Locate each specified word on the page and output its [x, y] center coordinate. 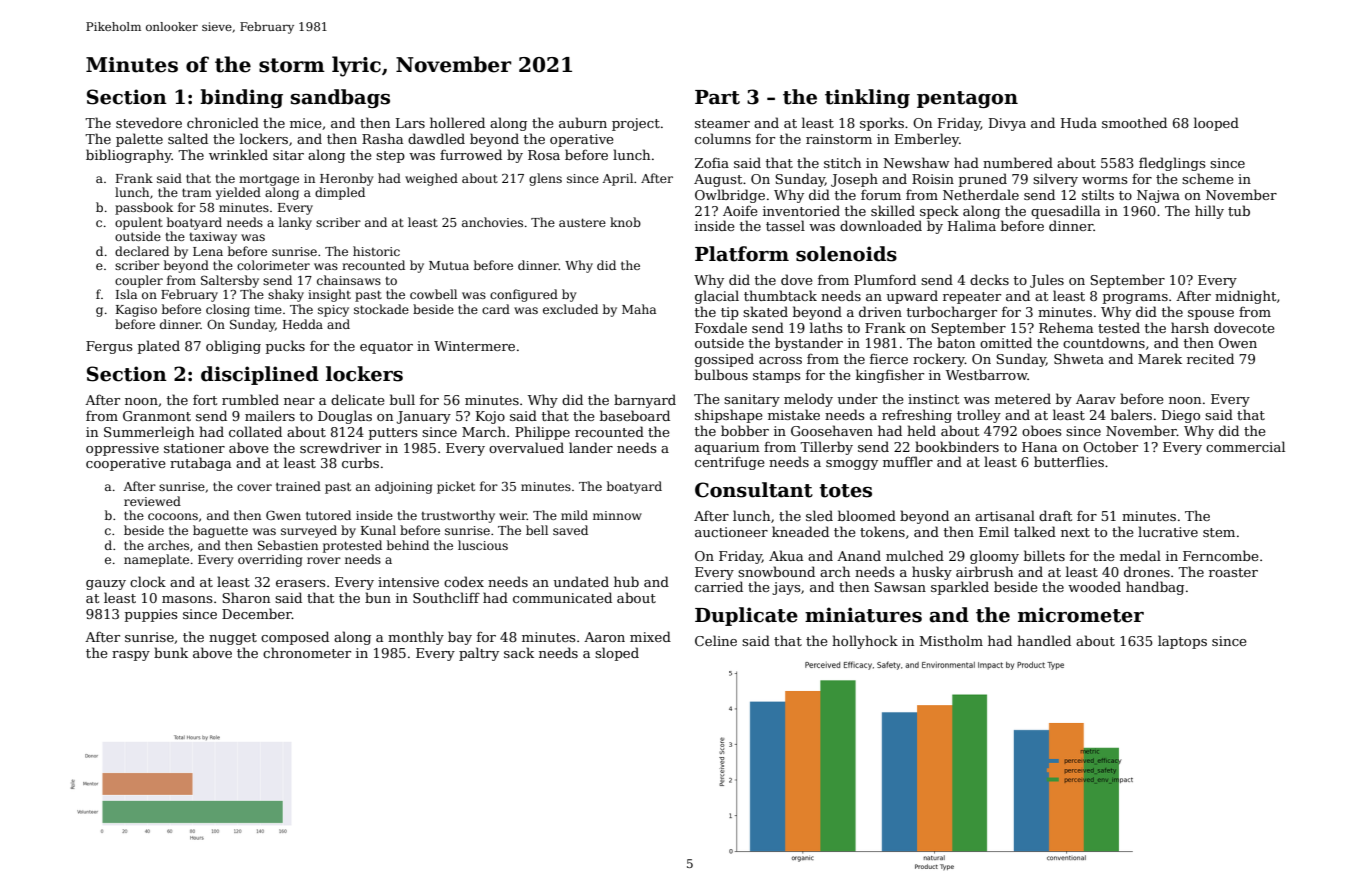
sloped [617, 654]
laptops [1182, 642]
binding [241, 98]
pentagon [967, 99]
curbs [360, 462]
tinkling [867, 98]
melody [808, 400]
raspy [131, 656]
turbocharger [952, 313]
